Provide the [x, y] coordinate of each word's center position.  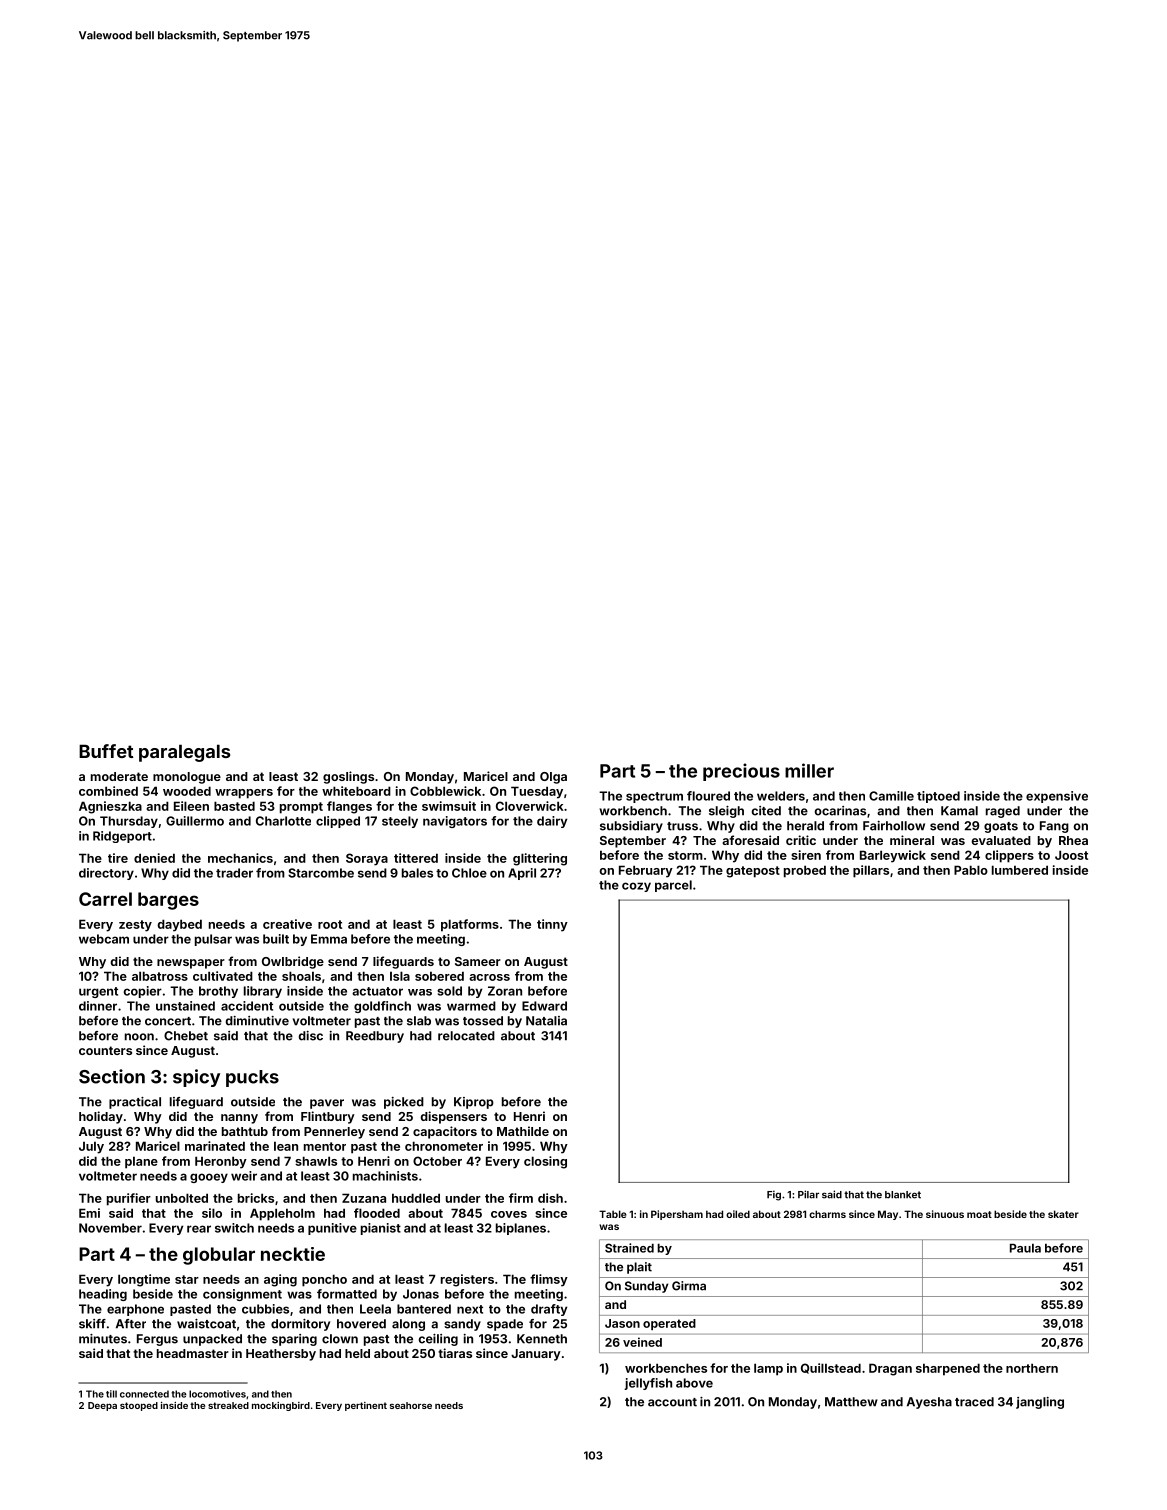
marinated [215, 1146]
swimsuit [449, 806]
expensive [1057, 797]
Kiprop [474, 1103]
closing [545, 1162]
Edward [544, 1006]
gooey [209, 1178]
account [672, 1402]
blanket [903, 1195]
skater [1063, 1214]
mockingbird [281, 1406]
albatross [160, 976]
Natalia [546, 1021]
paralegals [184, 753]
